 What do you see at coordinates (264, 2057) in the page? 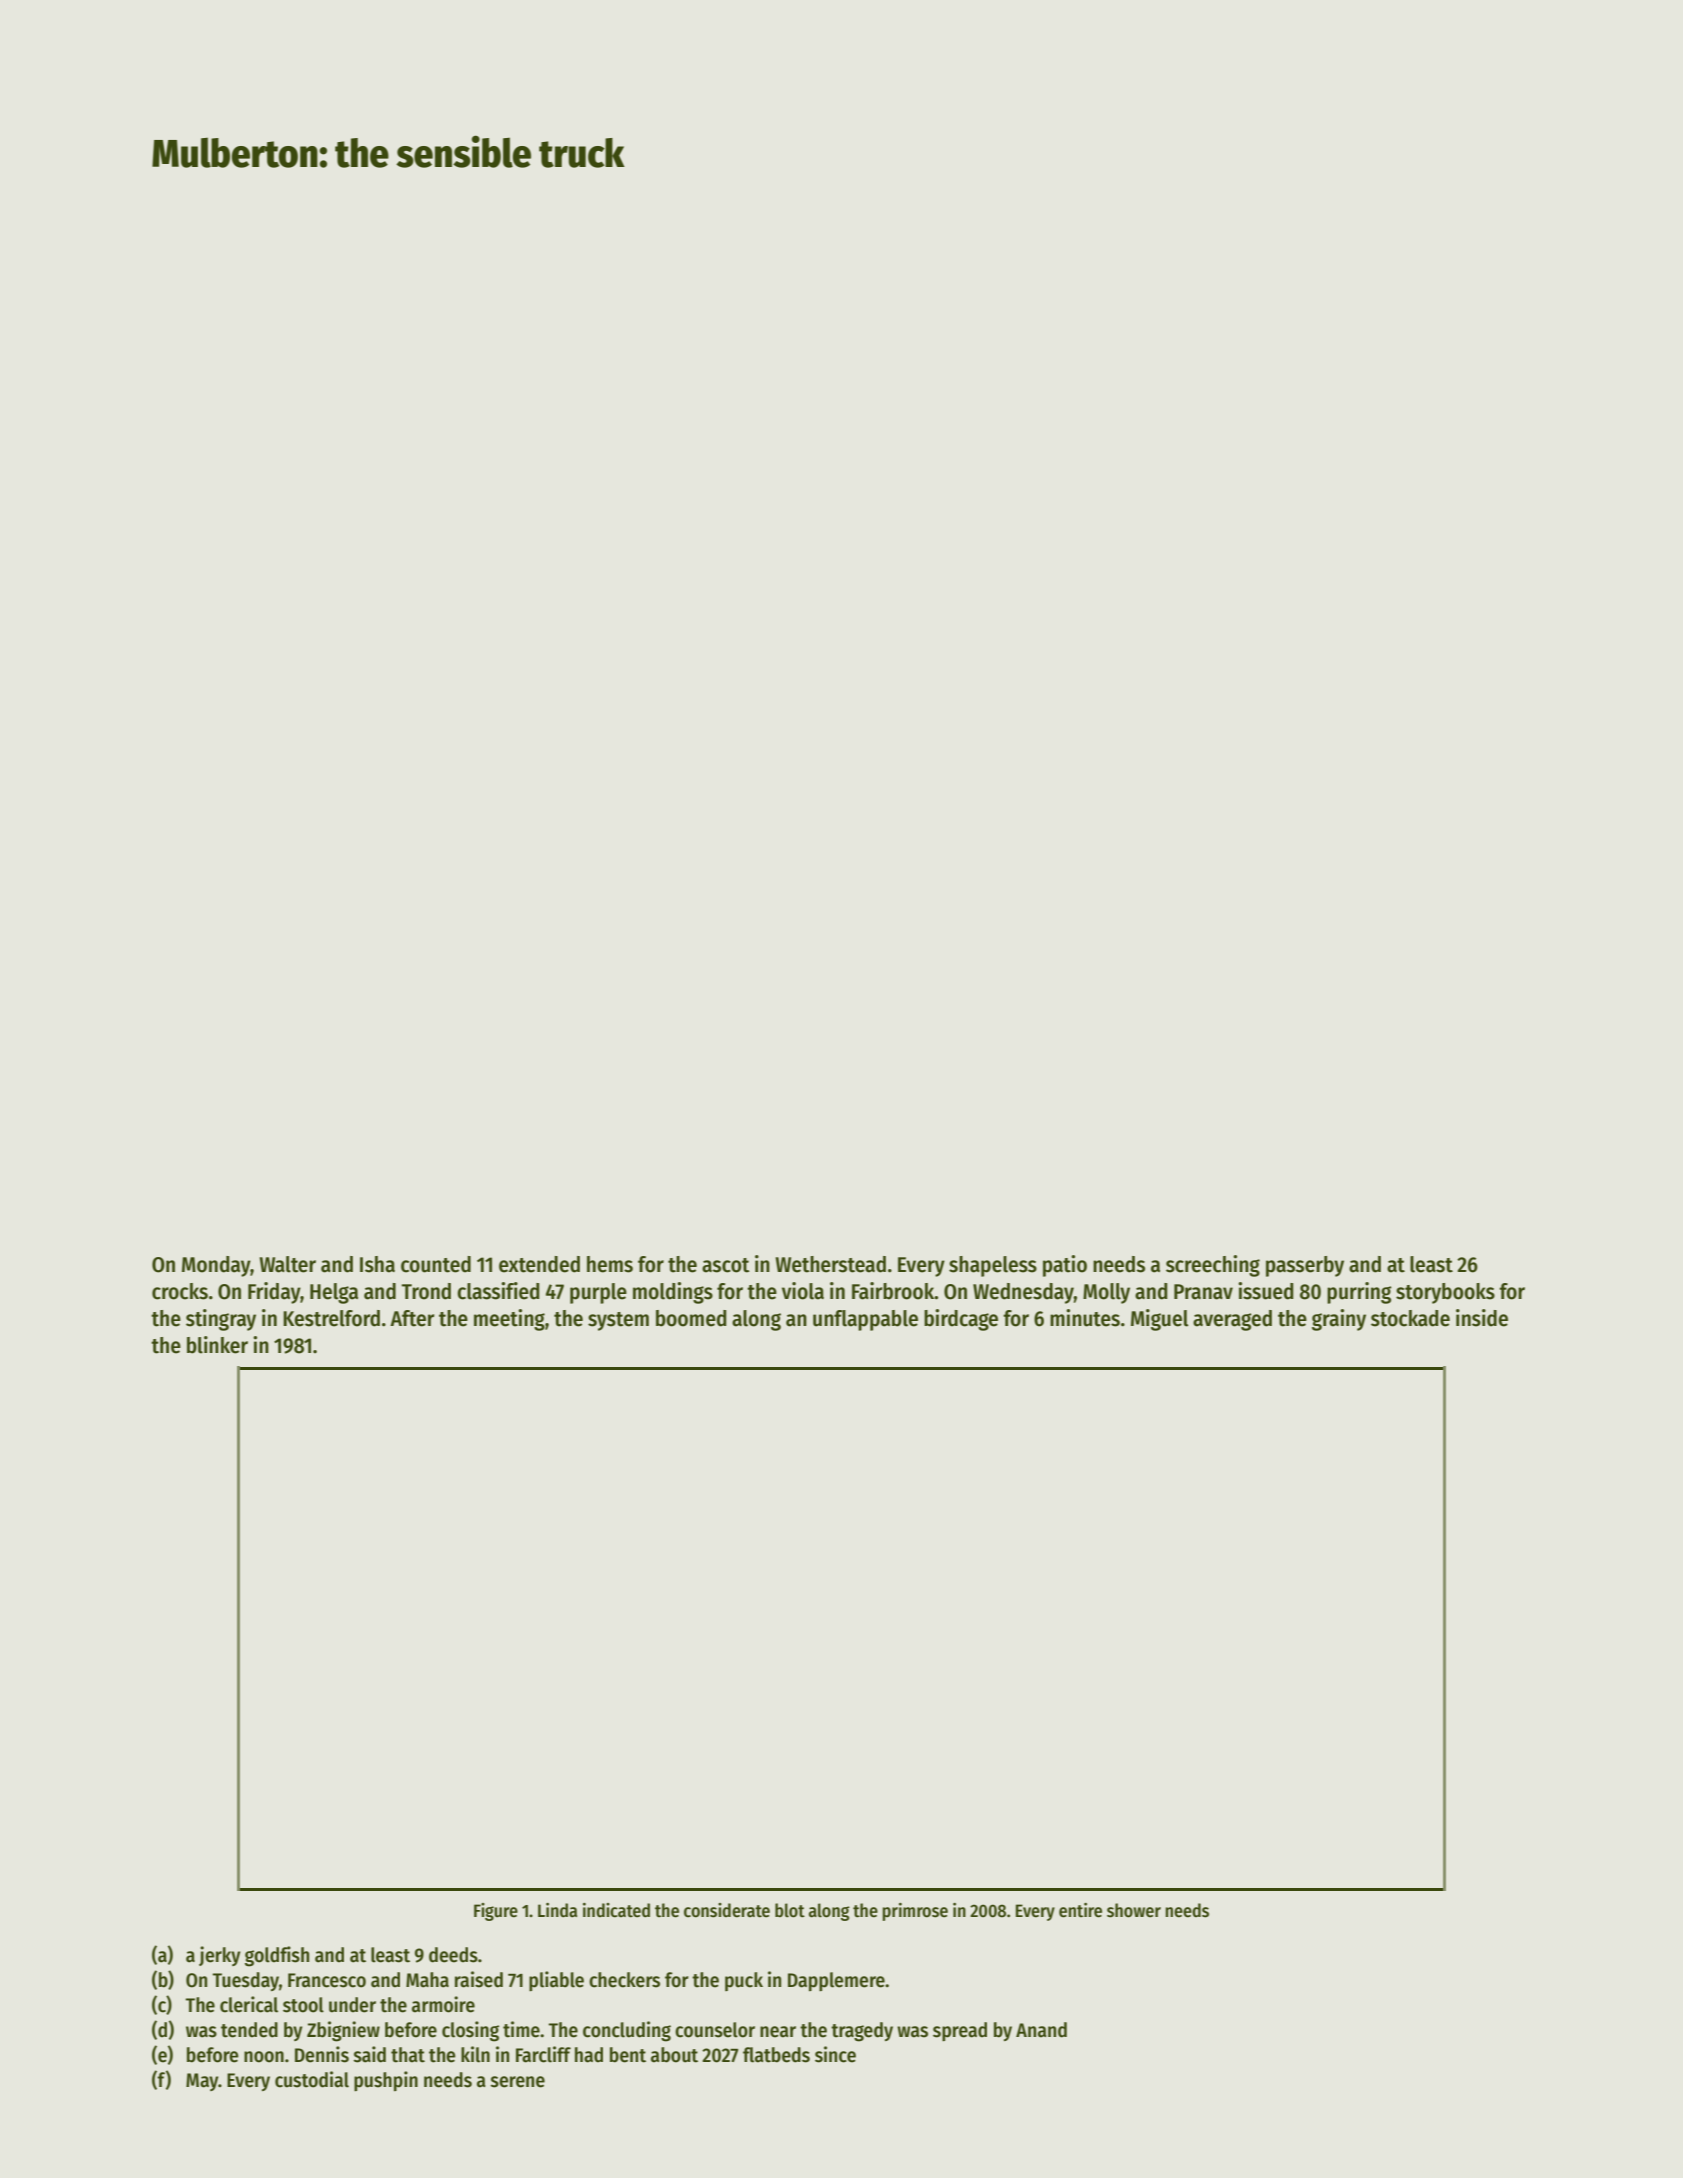
I see `noon` at bounding box center [264, 2057].
